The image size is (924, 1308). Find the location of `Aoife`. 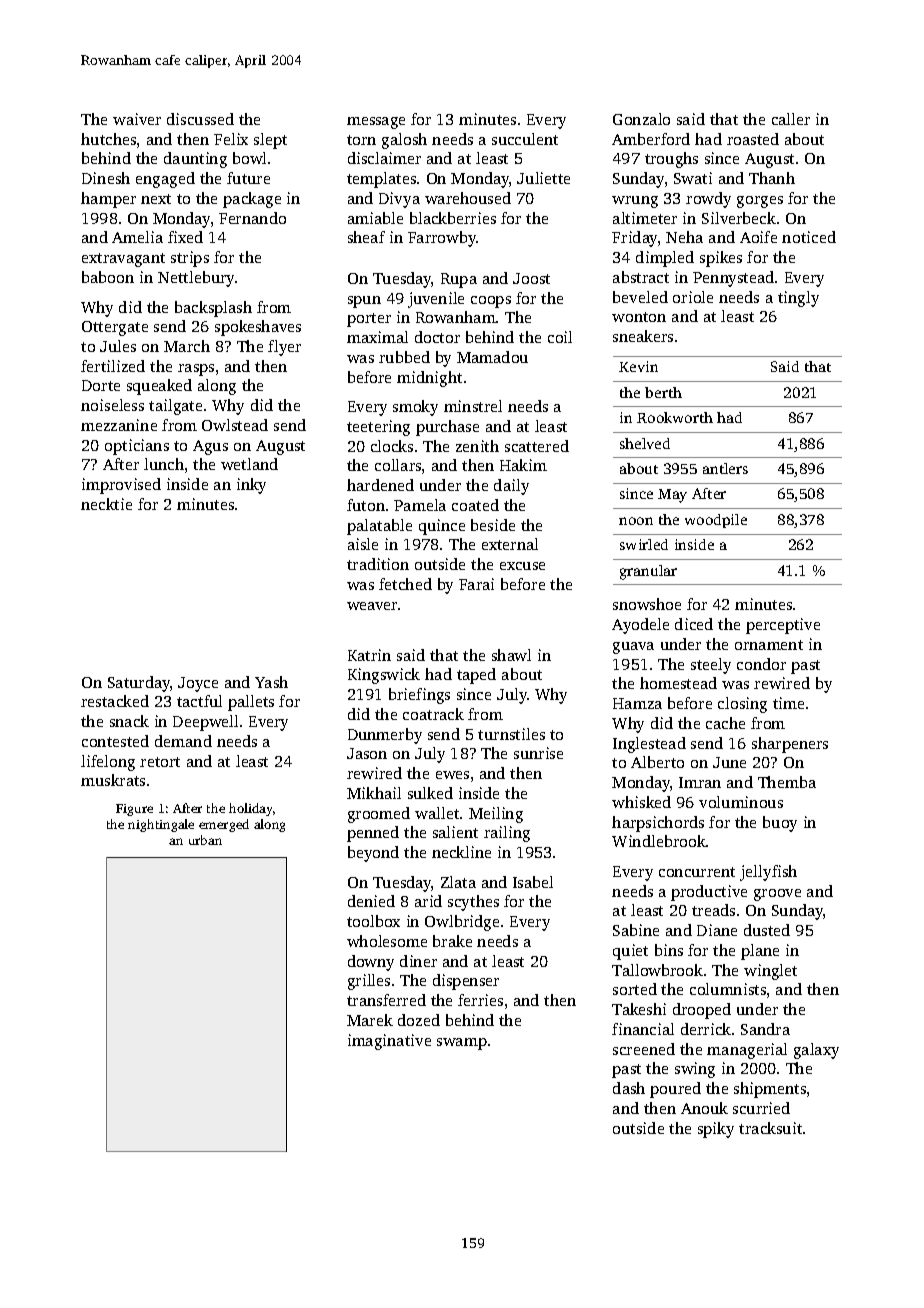

Aoife is located at coordinates (758, 237).
